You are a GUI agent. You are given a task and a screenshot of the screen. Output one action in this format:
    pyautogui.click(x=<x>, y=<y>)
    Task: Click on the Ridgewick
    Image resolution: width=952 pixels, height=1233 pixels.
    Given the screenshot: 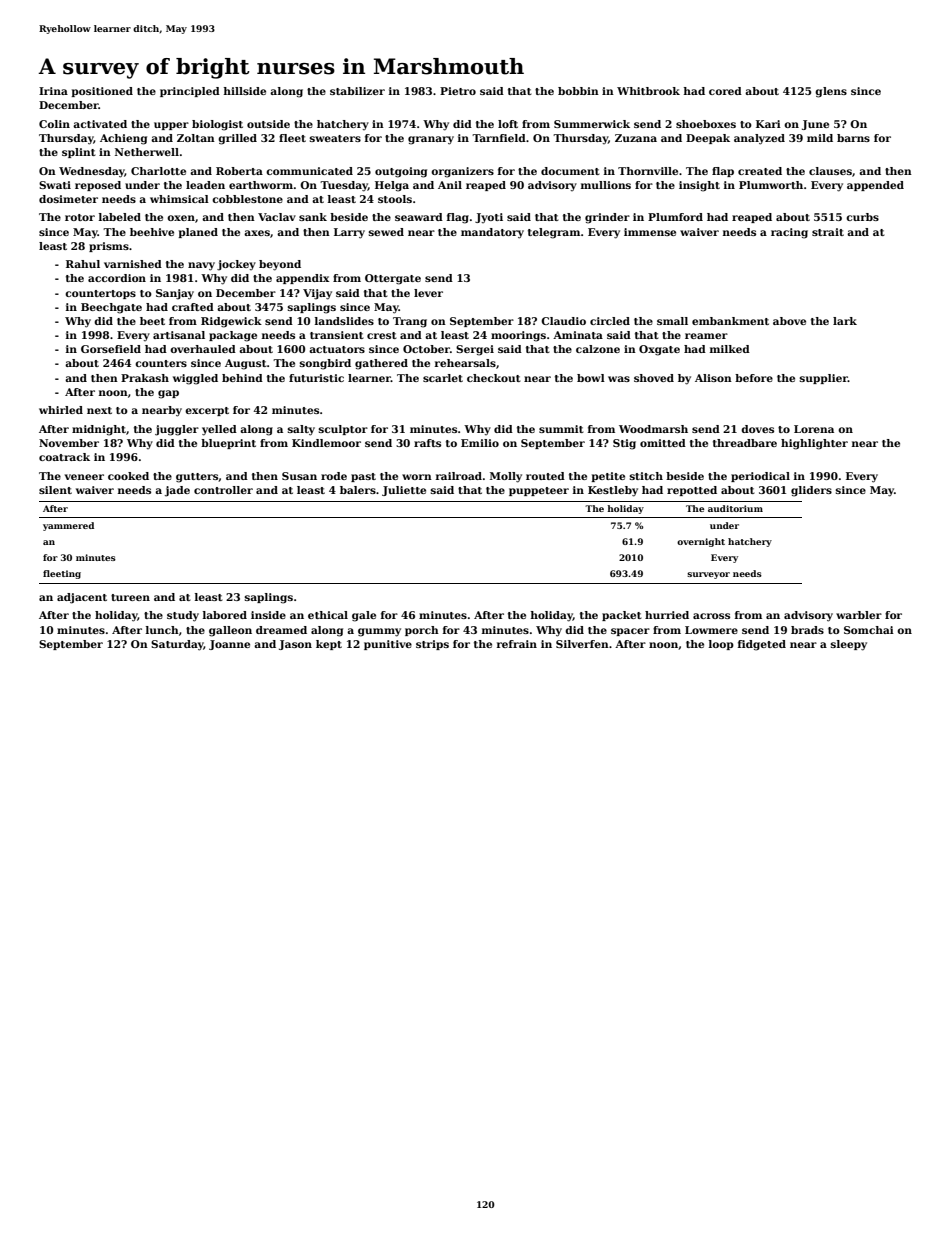 What is the action you would take?
    pyautogui.click(x=231, y=322)
